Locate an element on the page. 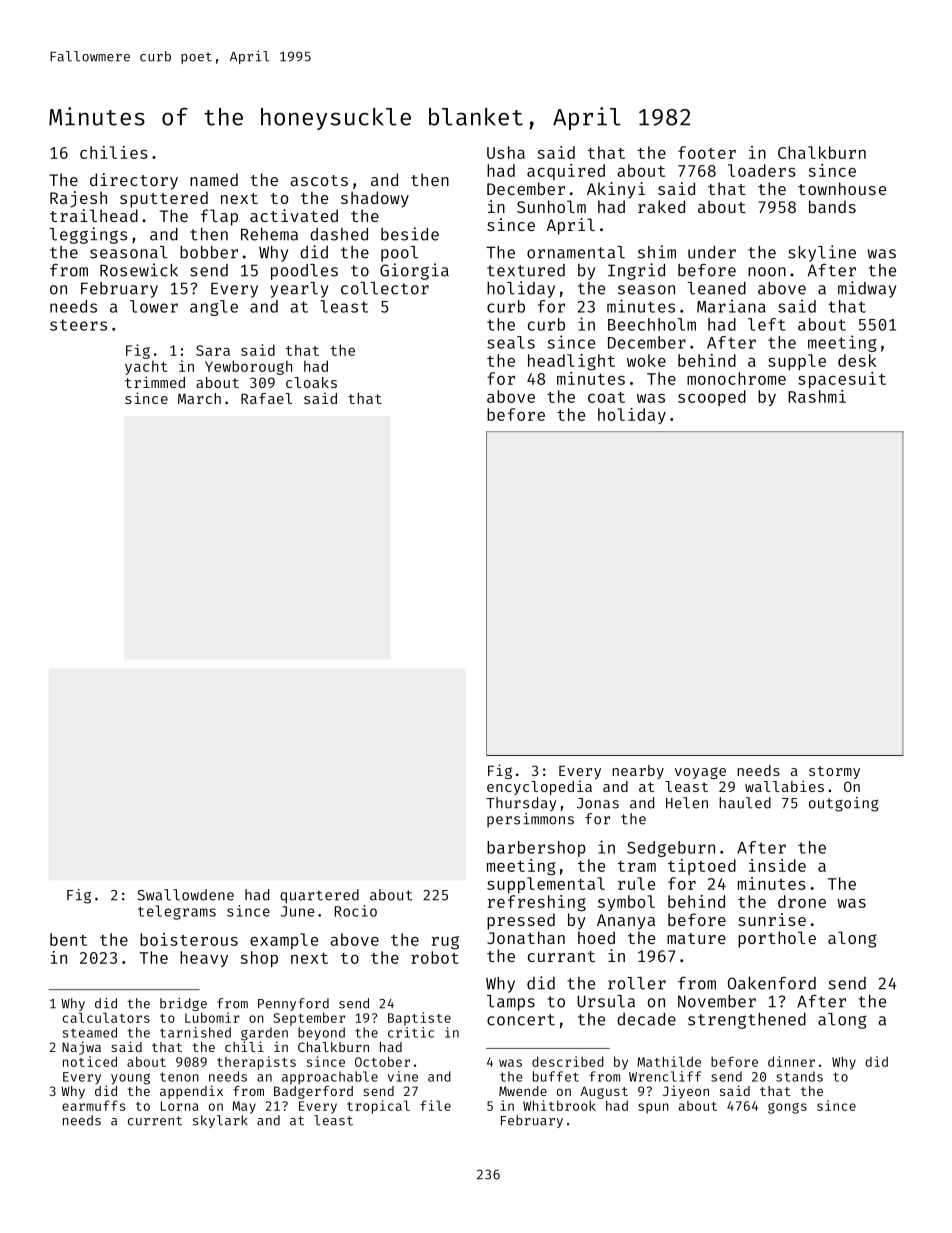 The image size is (952, 1233). gongs is located at coordinates (787, 1108).
